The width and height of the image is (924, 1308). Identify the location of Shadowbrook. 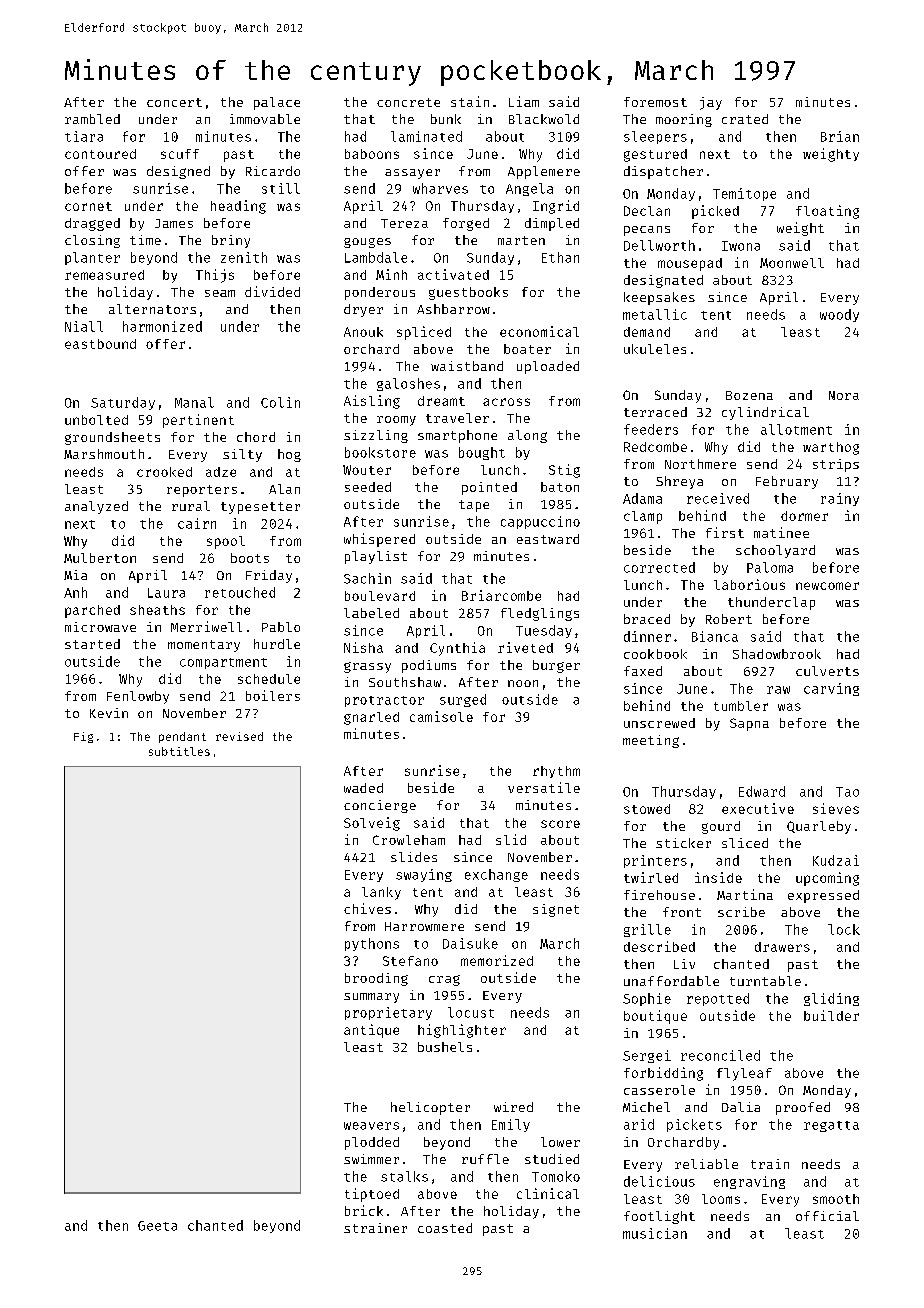
(777, 654).
